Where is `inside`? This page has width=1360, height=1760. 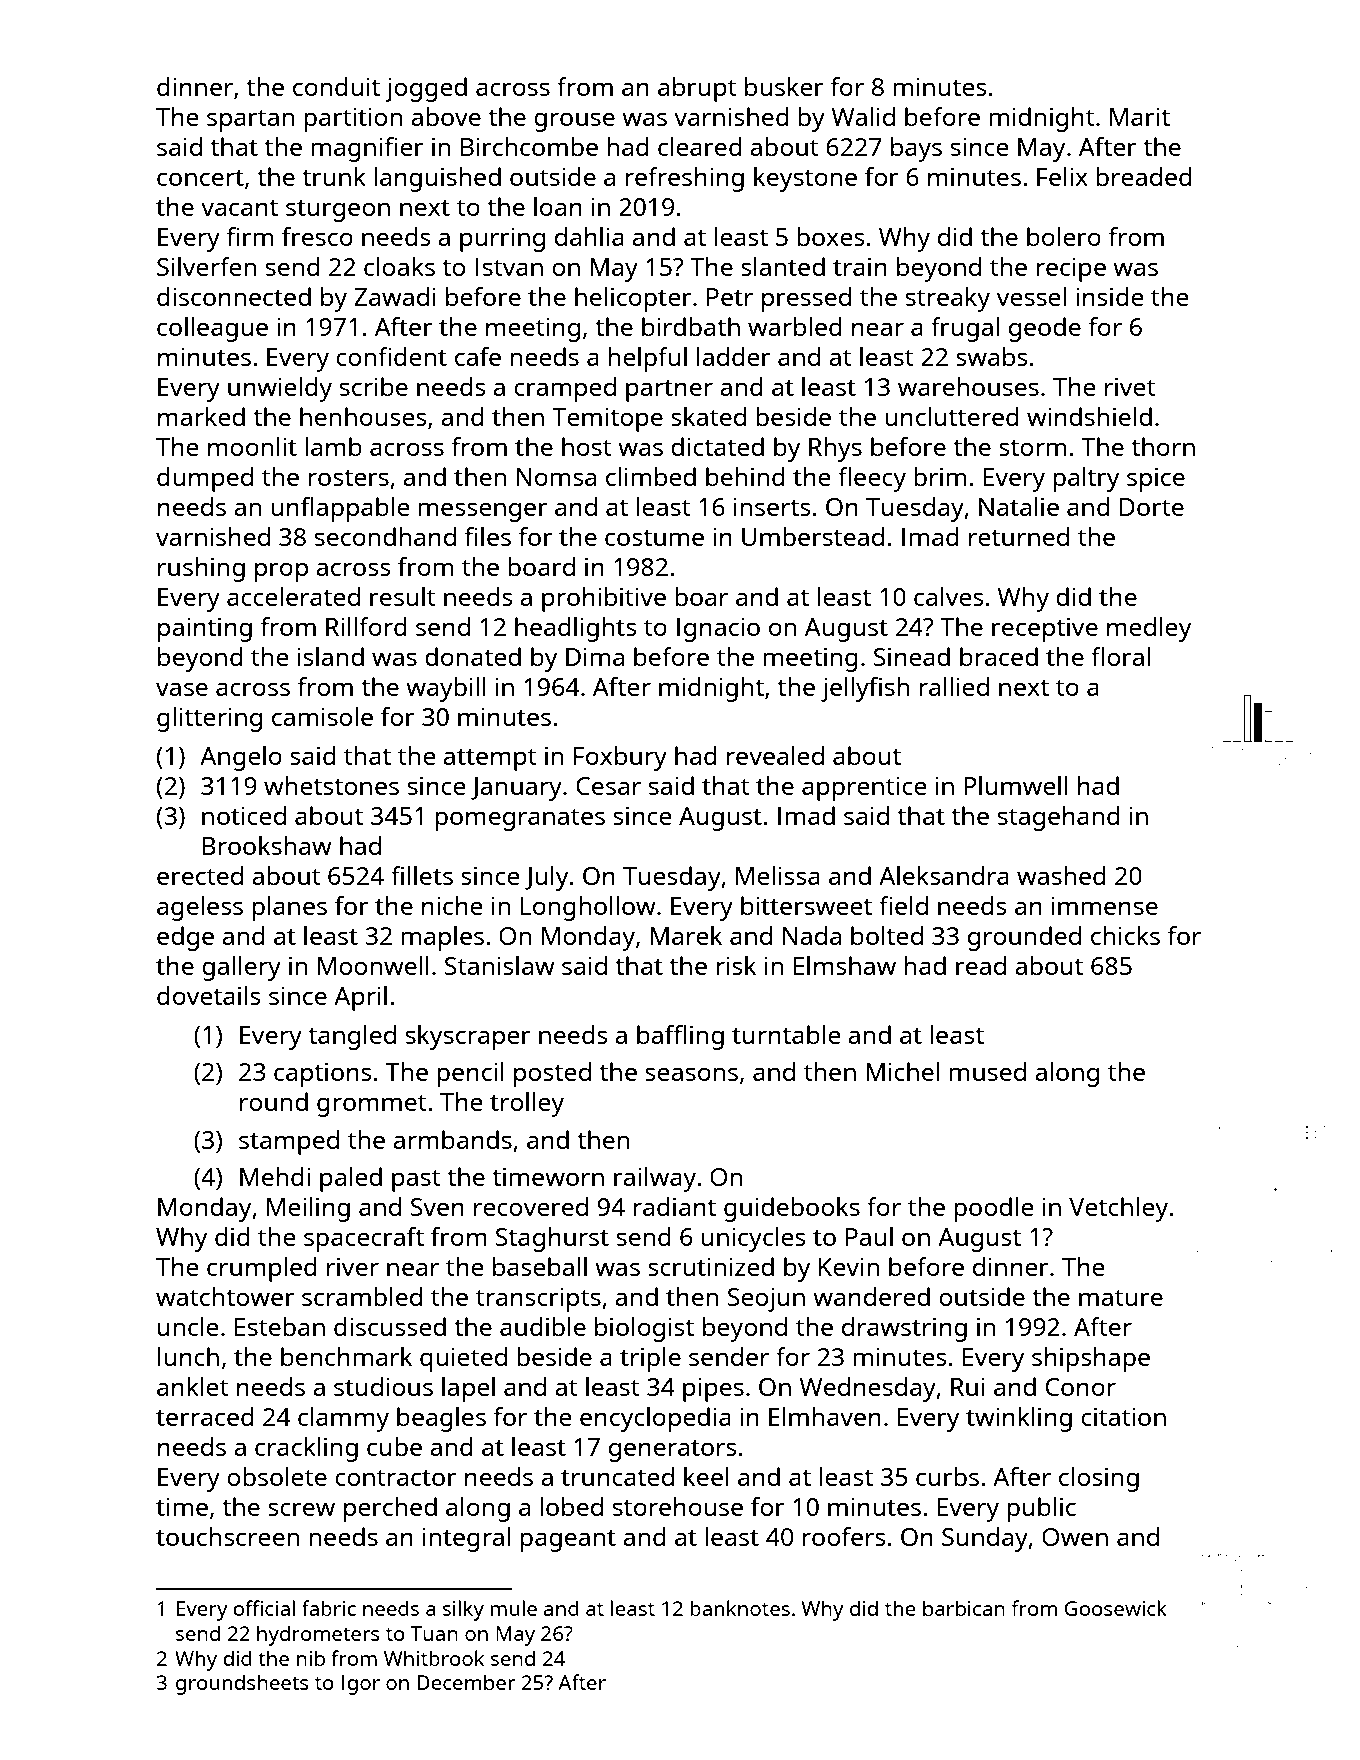
inside is located at coordinates (1109, 296).
